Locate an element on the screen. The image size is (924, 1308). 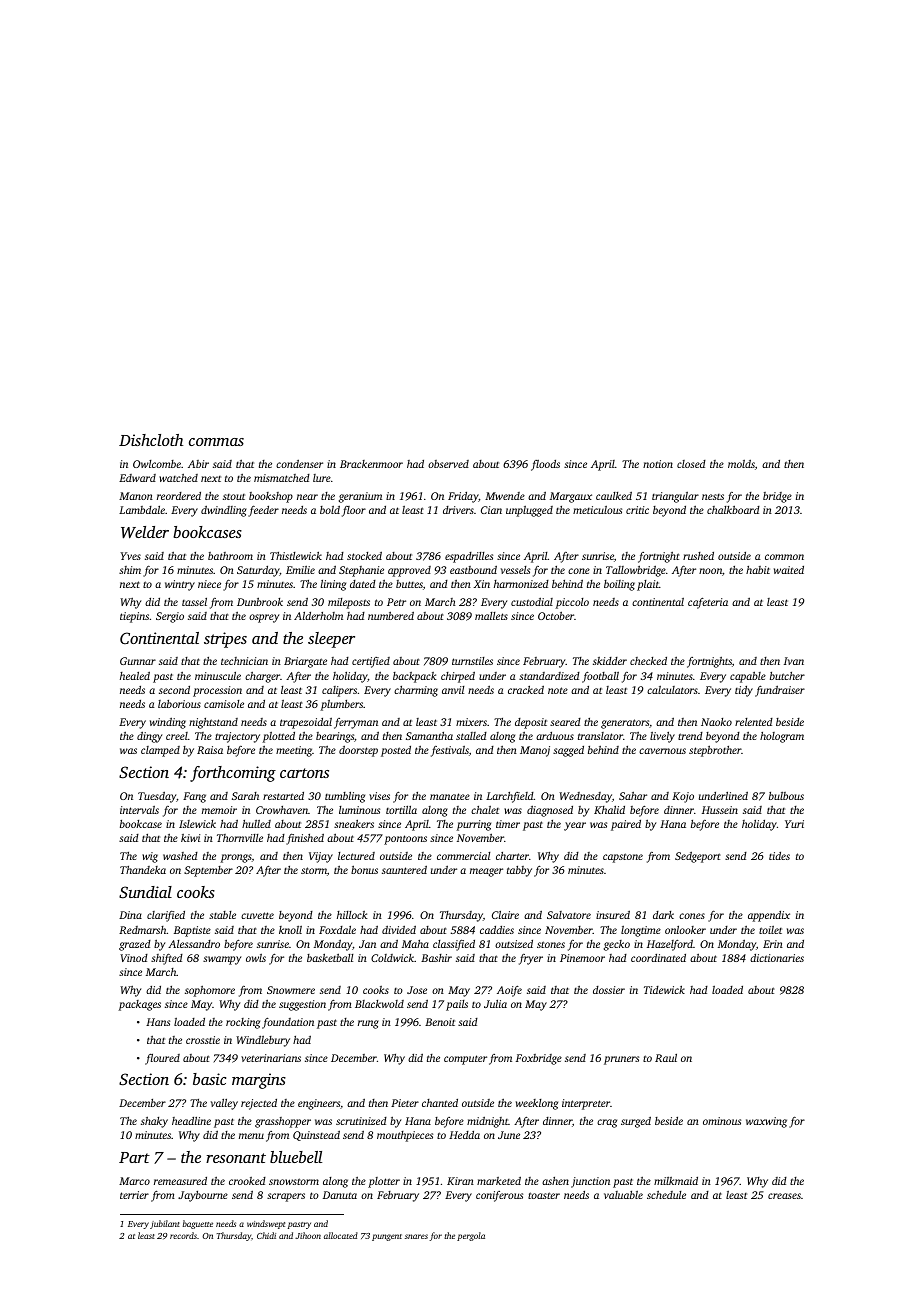
floured is located at coordinates (162, 1059).
